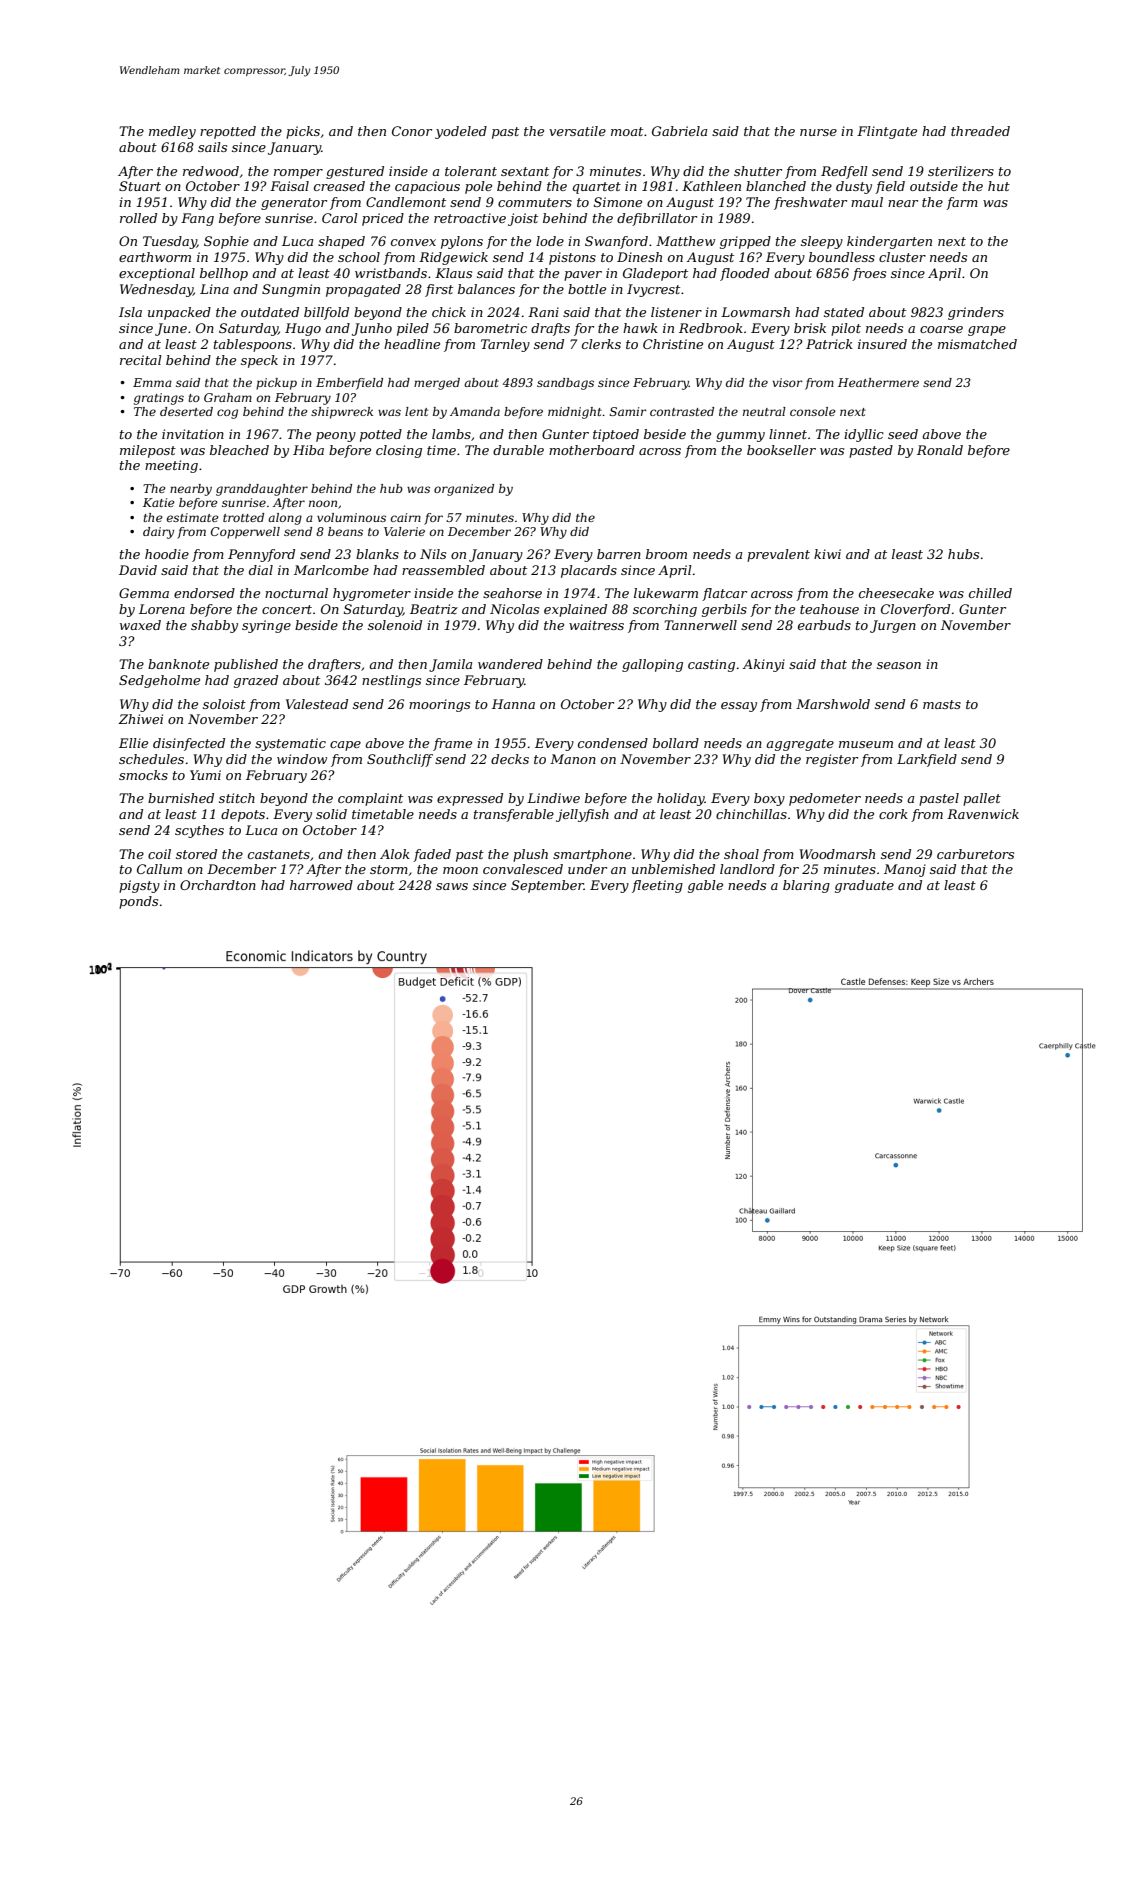 Image resolution: width=1140 pixels, height=1877 pixels. What do you see at coordinates (298, 174) in the screenshot?
I see `romper` at bounding box center [298, 174].
